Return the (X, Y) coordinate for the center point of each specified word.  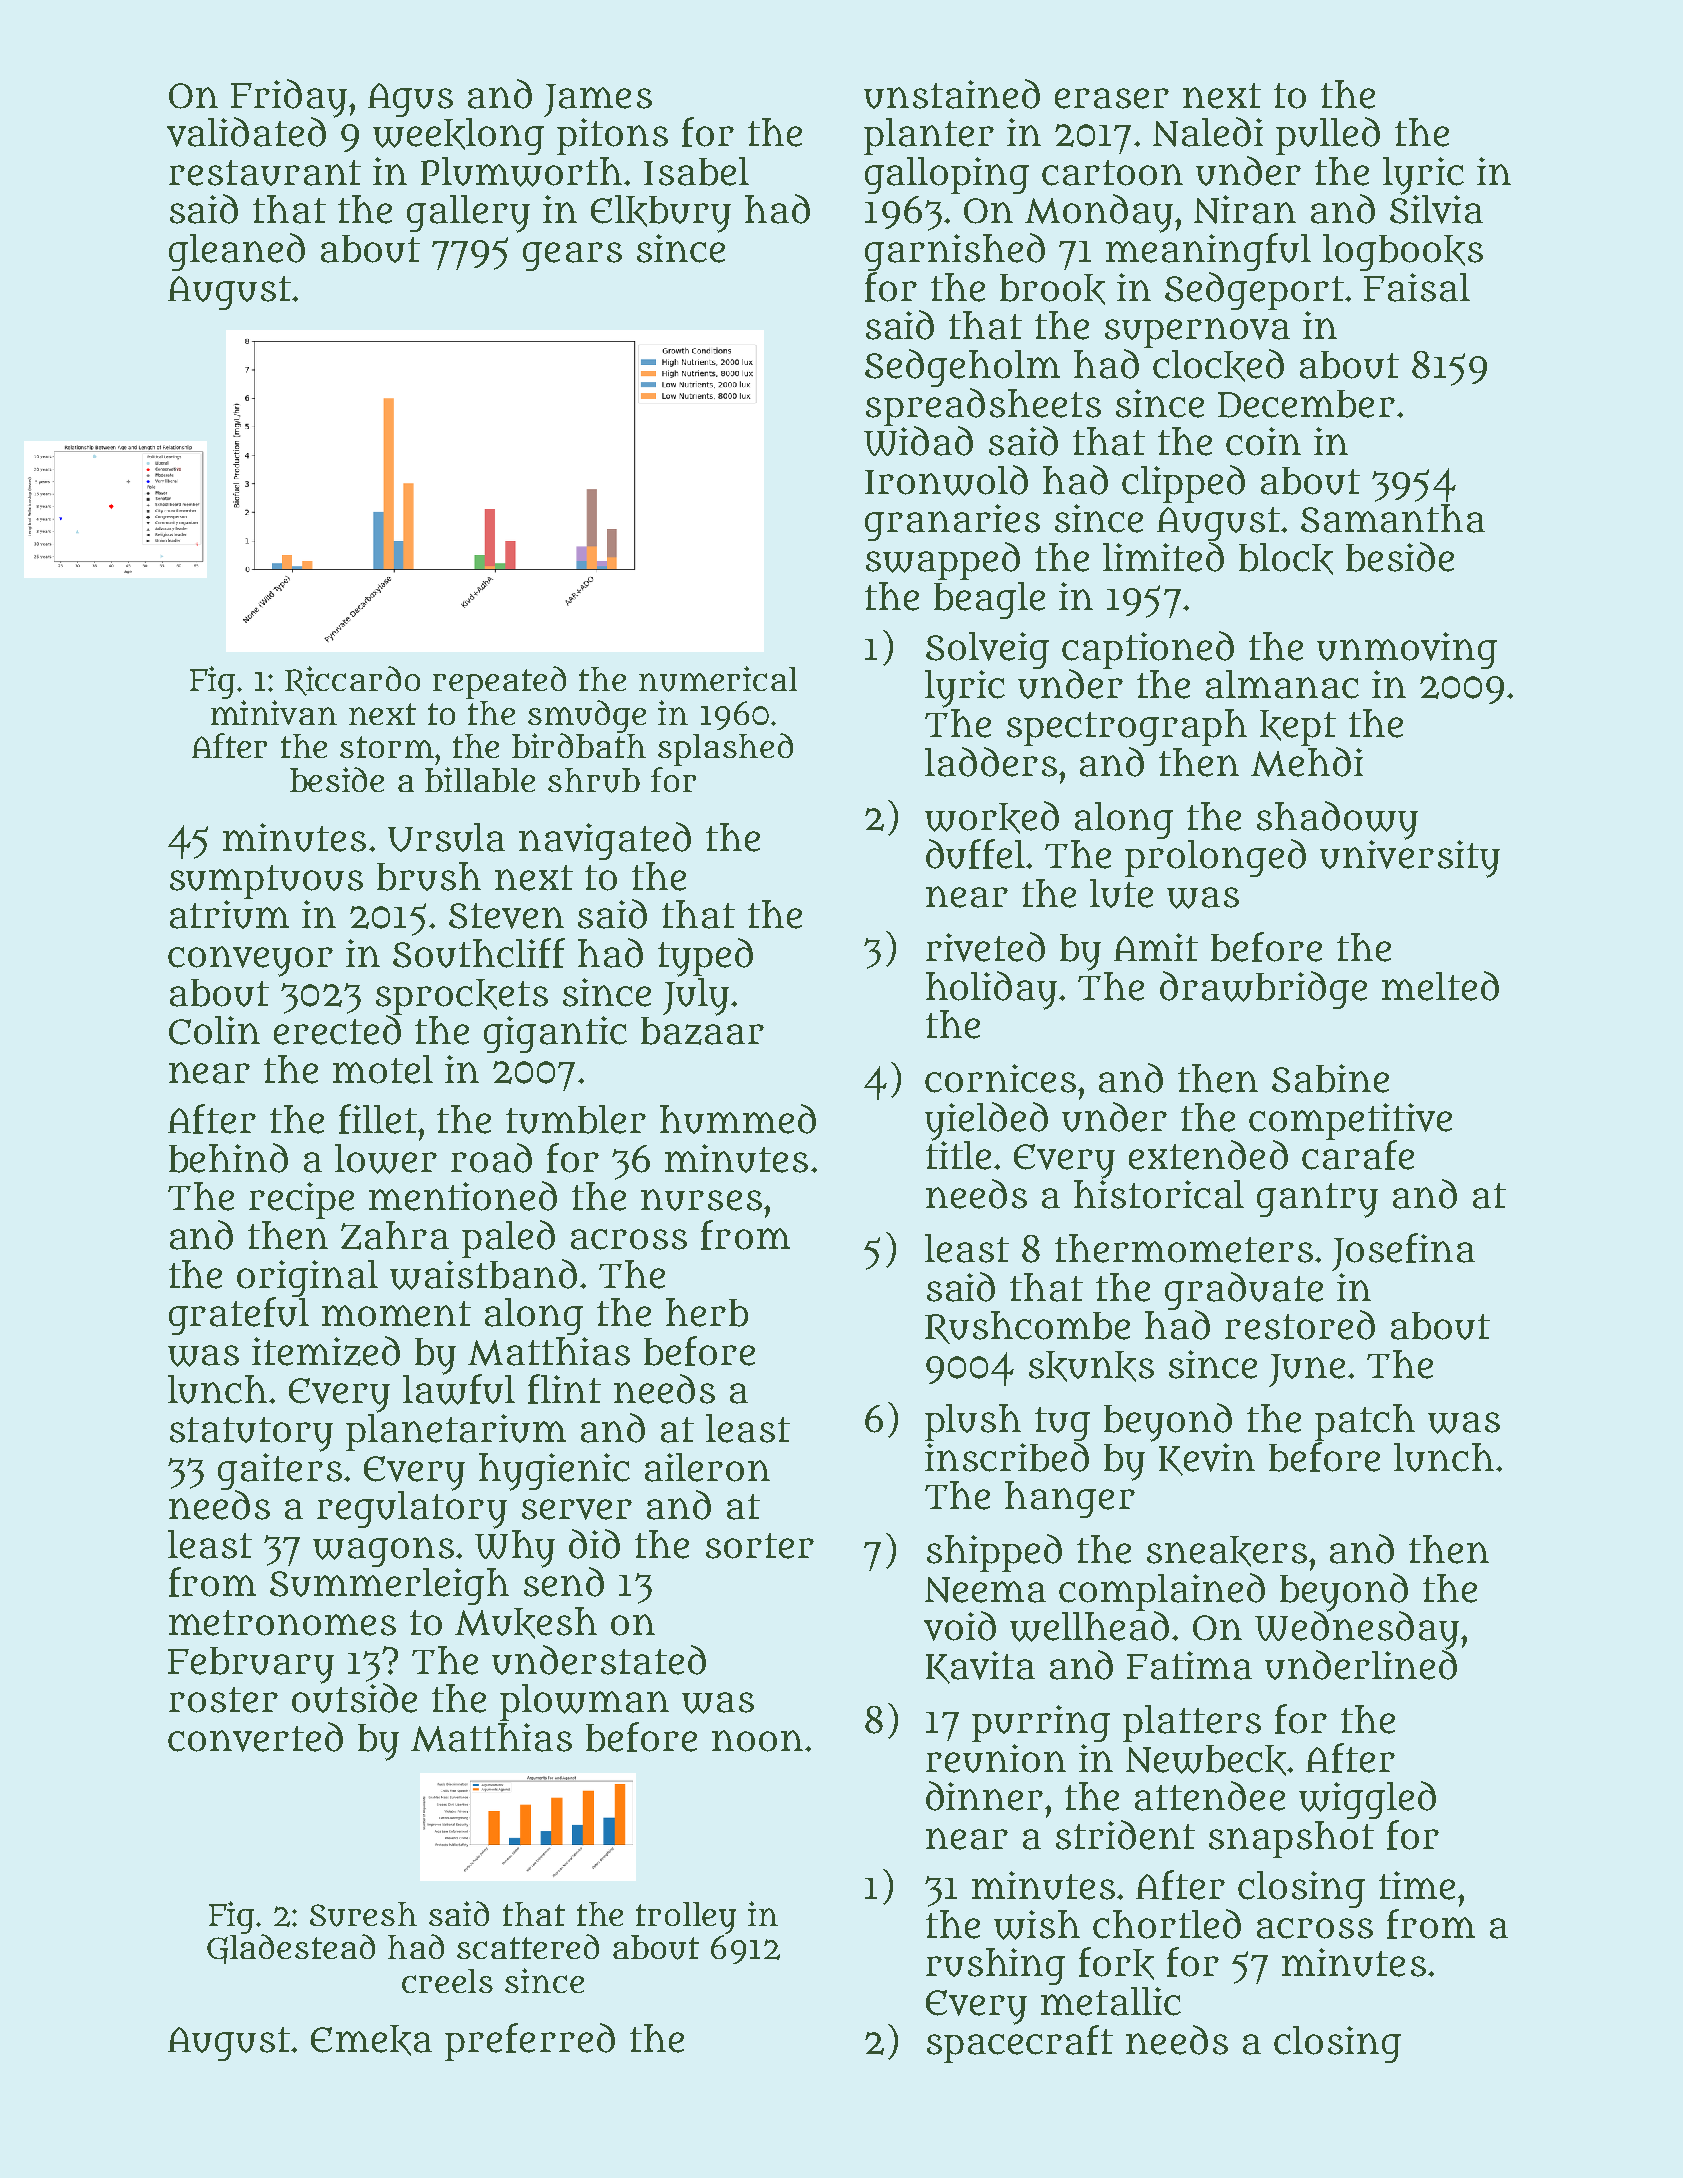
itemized (326, 1351)
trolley (686, 1918)
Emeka (371, 2040)
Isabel (696, 171)
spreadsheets (983, 407)
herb (707, 1312)
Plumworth (521, 172)
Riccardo (352, 681)
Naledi (1208, 132)
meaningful (1208, 252)
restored (1300, 1325)
